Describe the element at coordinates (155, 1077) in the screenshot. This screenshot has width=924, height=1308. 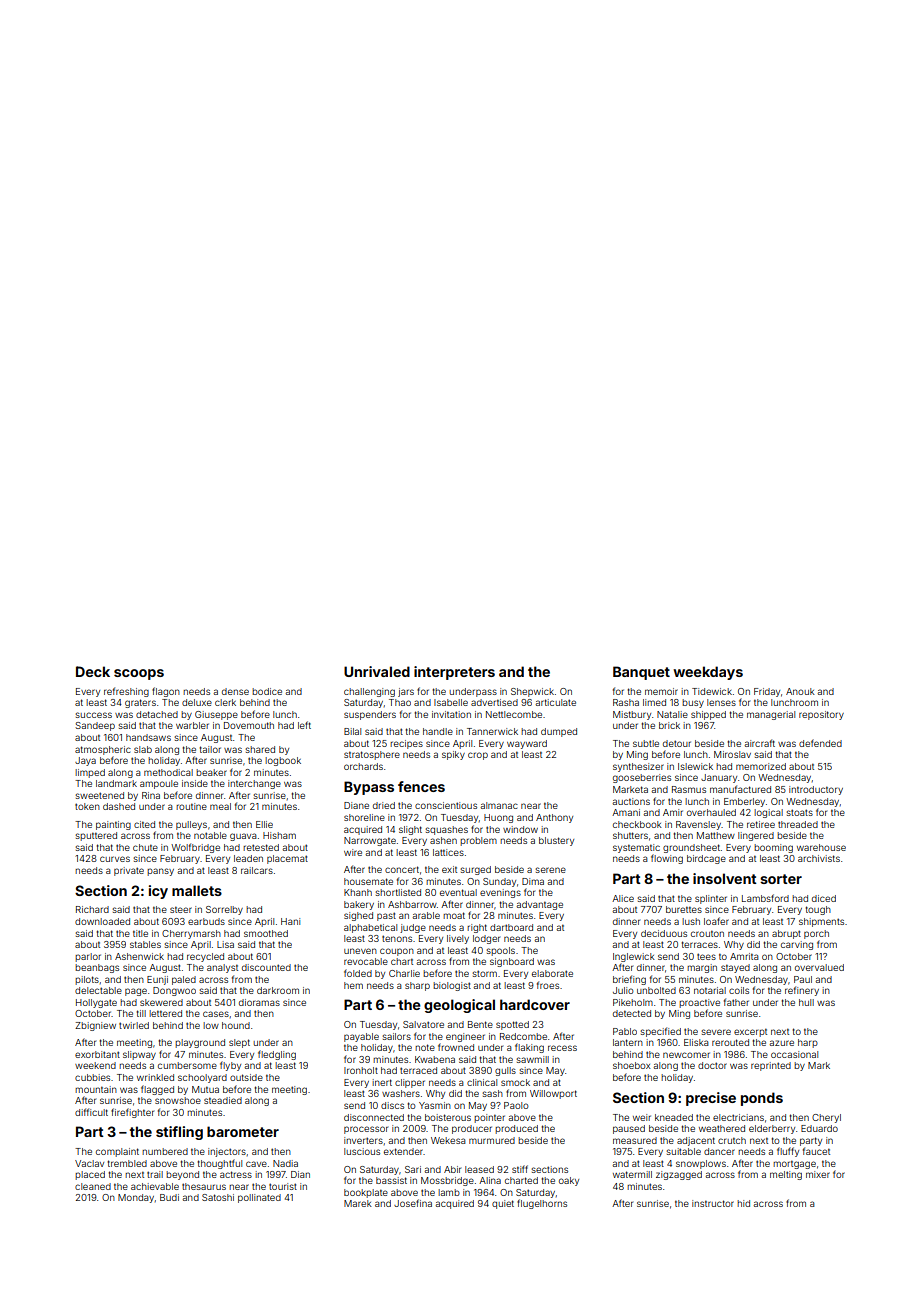
I see `wrinkled` at that location.
